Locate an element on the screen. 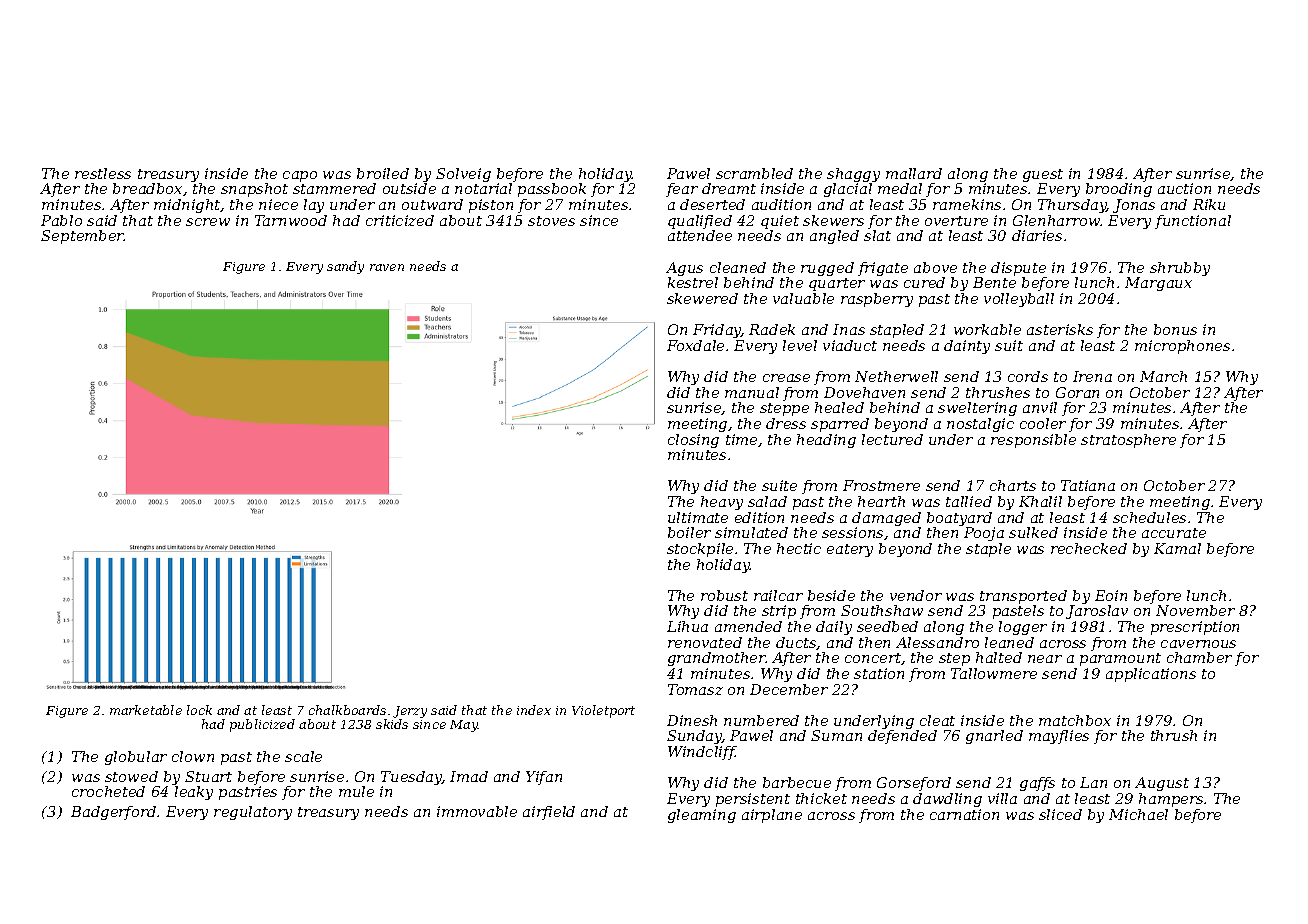 The image size is (1308, 924). prescription is located at coordinates (1195, 628).
